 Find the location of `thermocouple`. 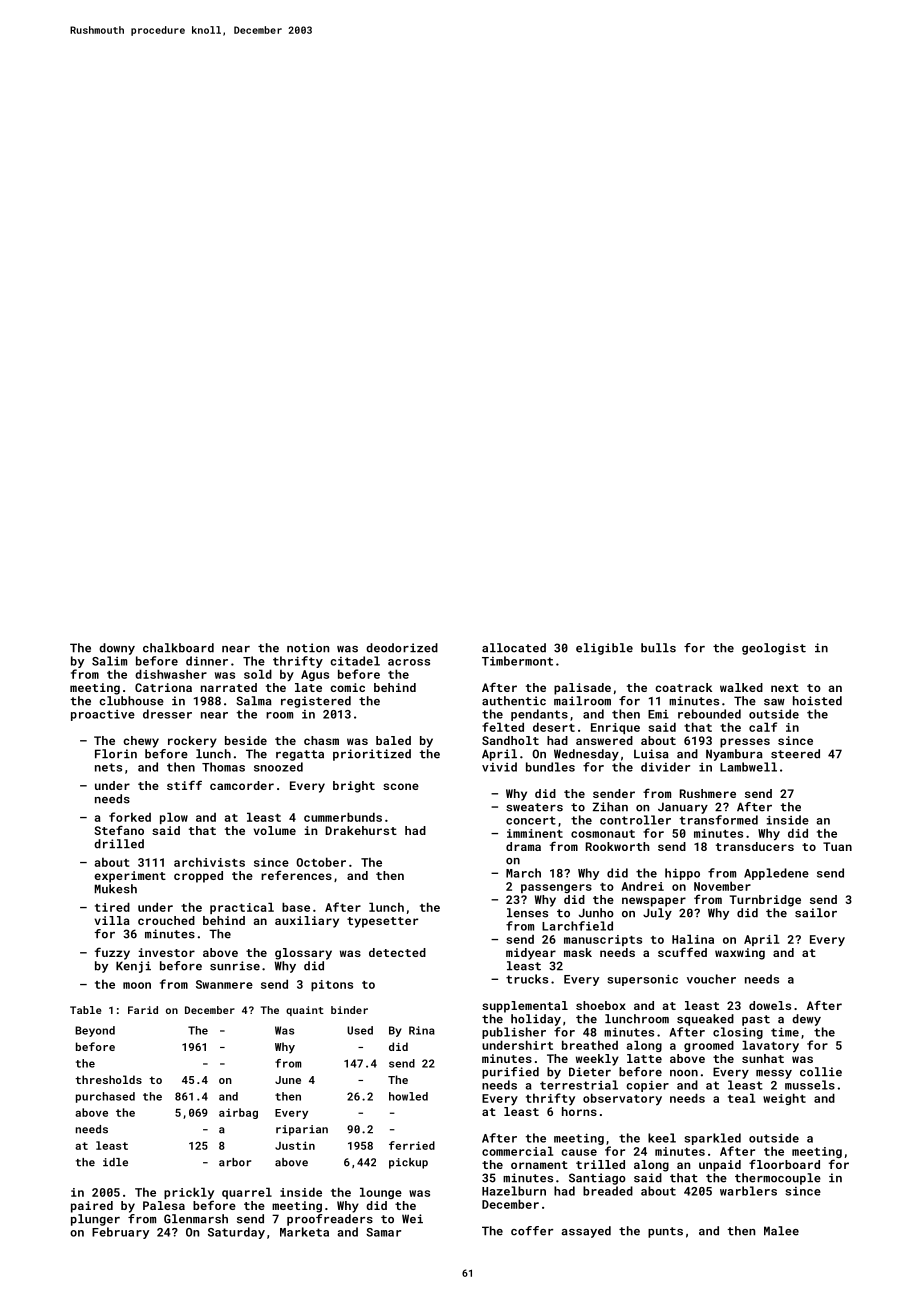

thermocouple is located at coordinates (778, 1179).
